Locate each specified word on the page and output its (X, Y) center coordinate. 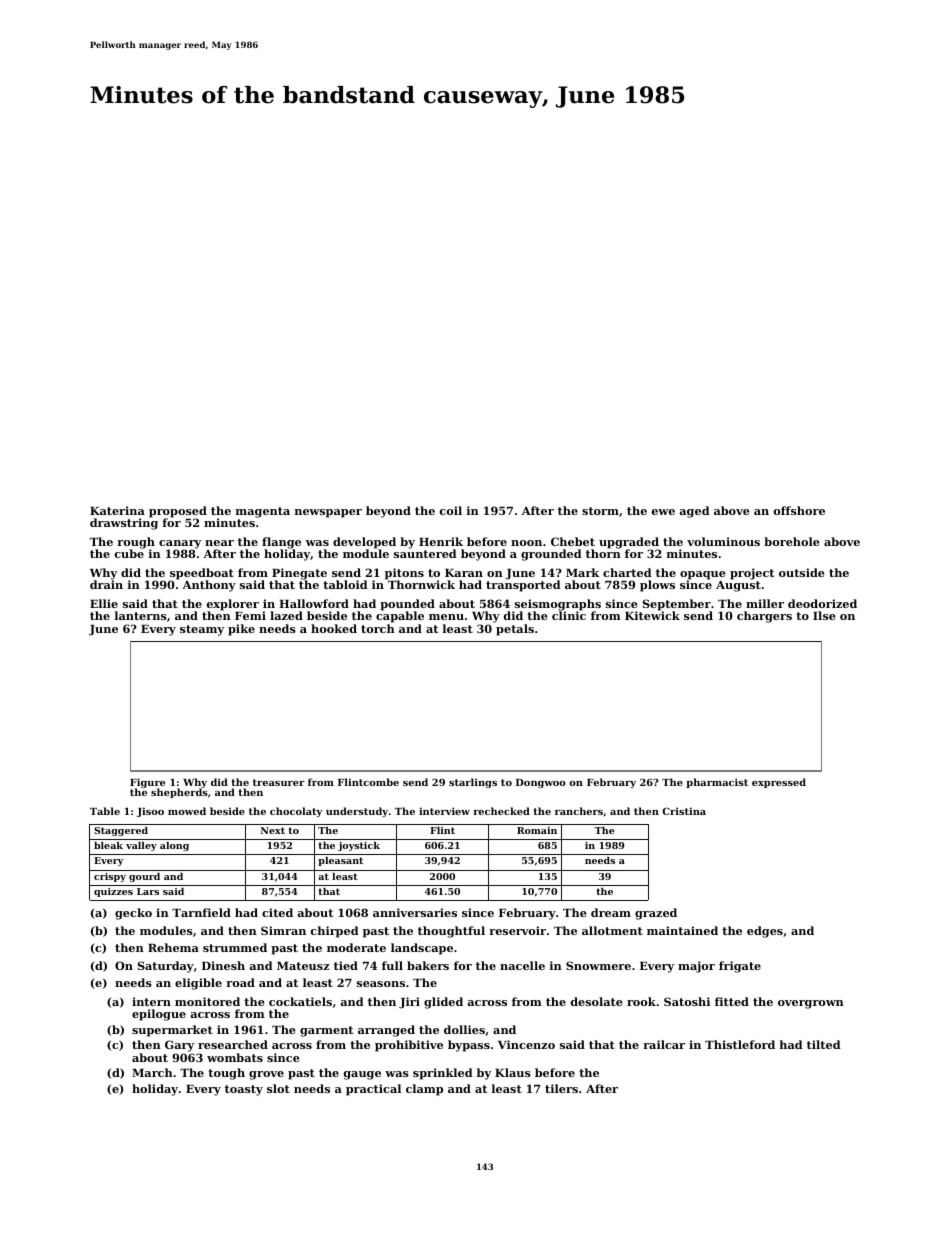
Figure (147, 783)
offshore (799, 510)
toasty (244, 1090)
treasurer (279, 782)
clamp (424, 1090)
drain (106, 585)
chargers (764, 617)
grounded (551, 555)
